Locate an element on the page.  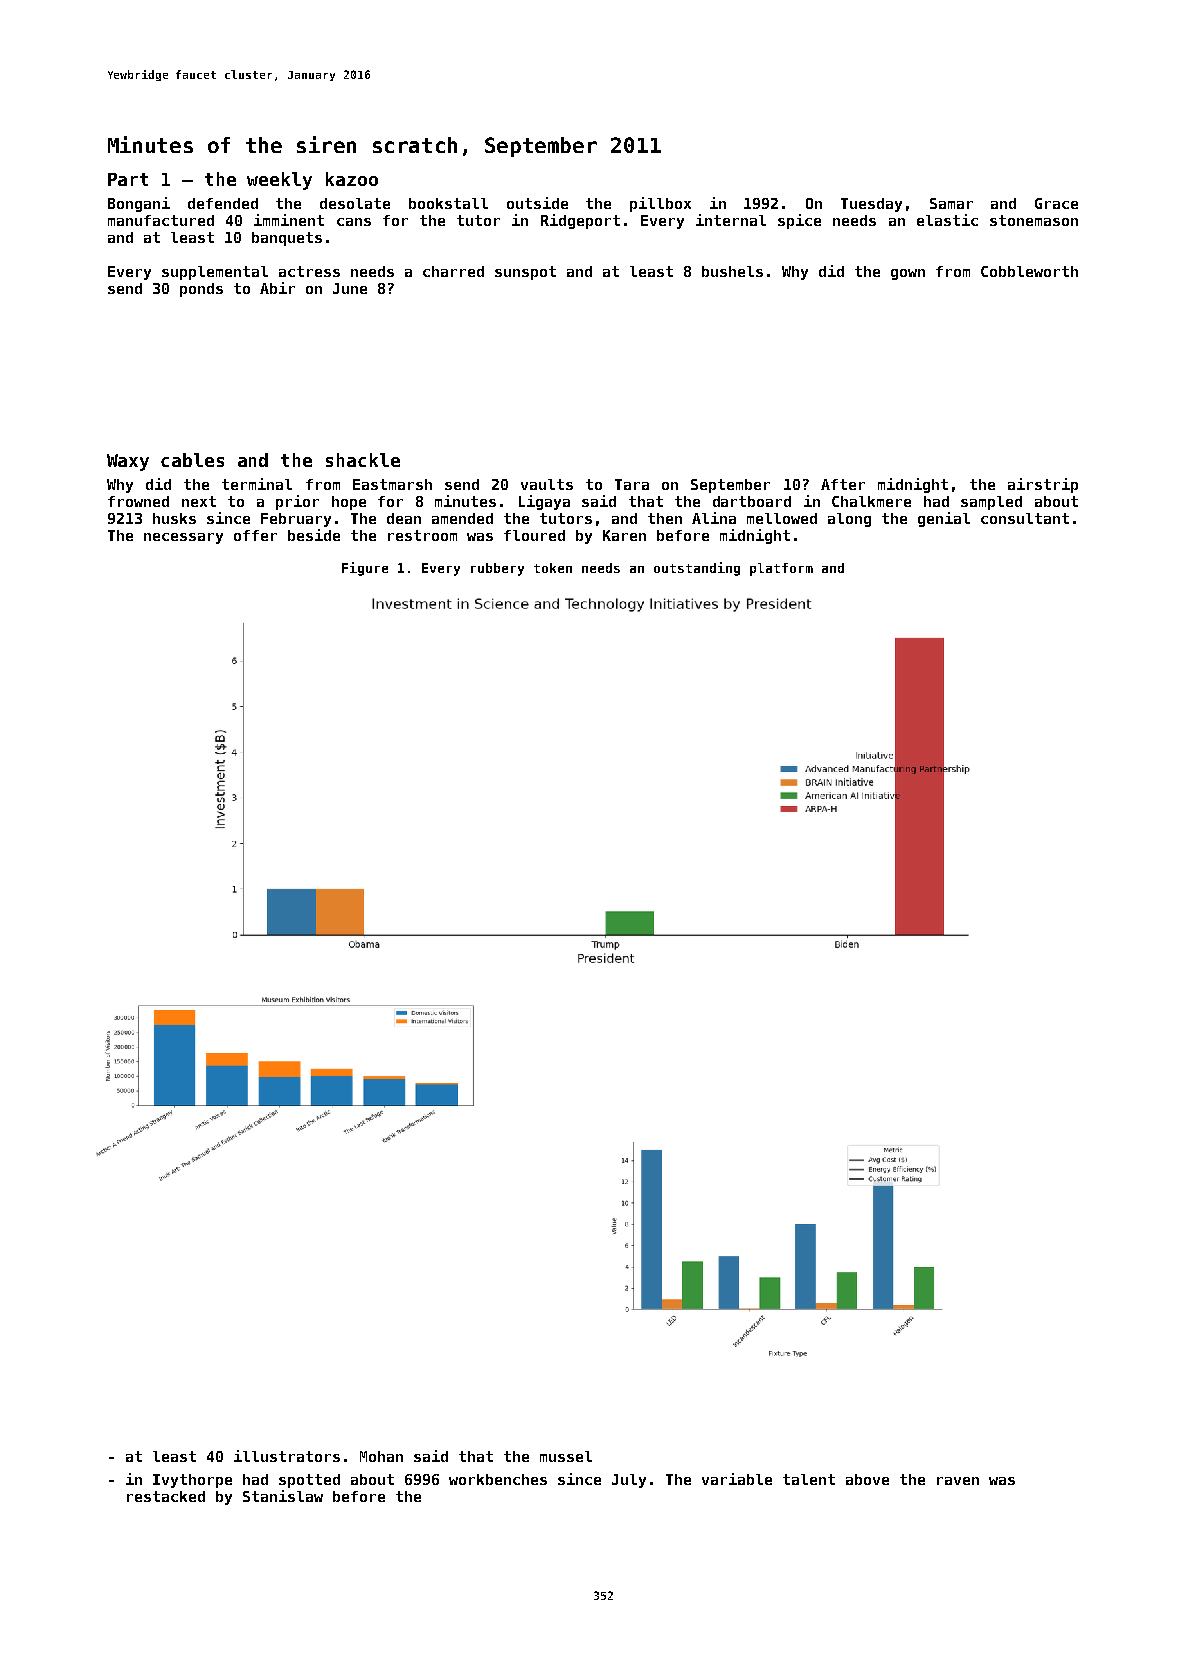
necessary is located at coordinates (183, 538).
